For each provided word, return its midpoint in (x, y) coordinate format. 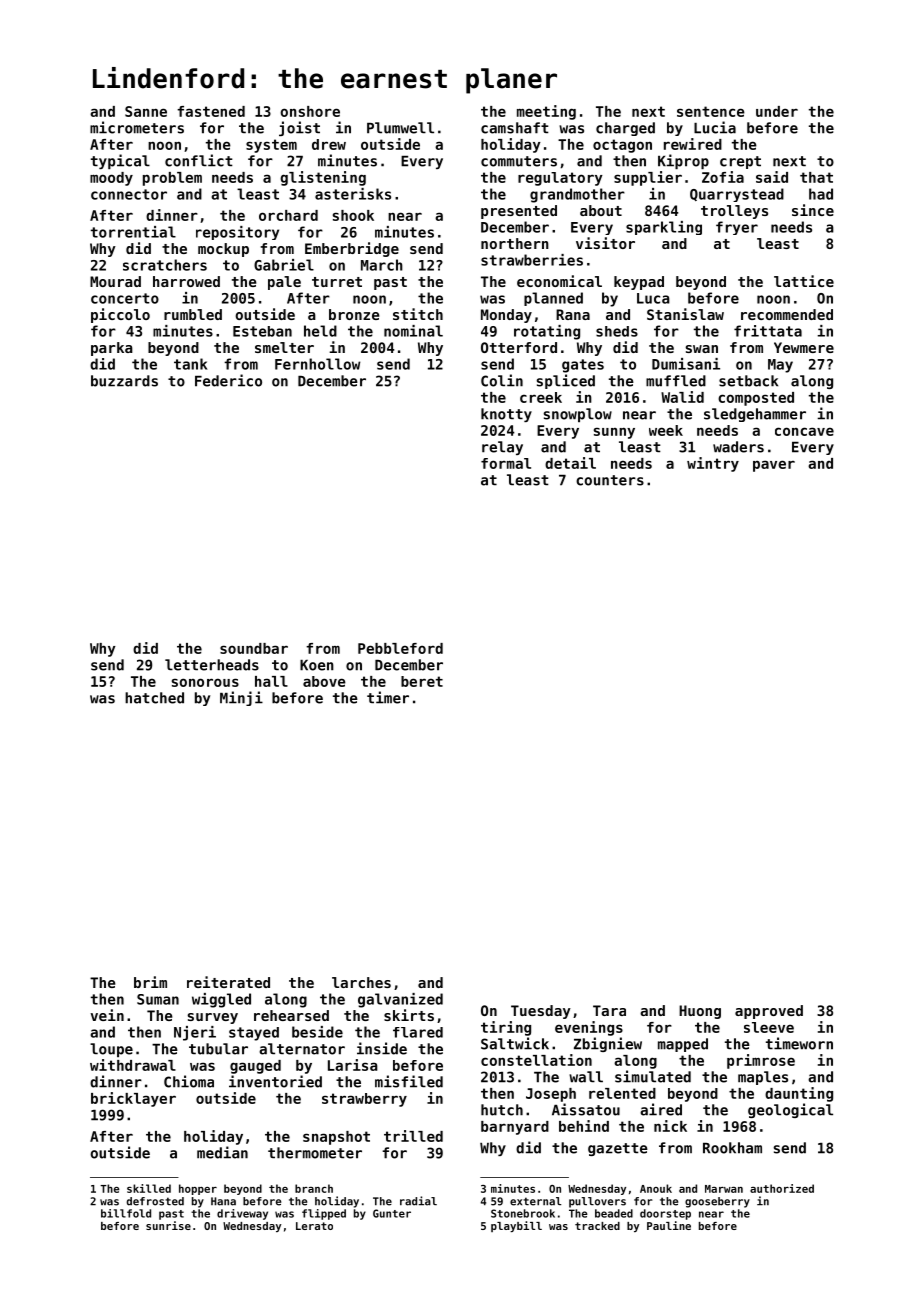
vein (107, 1015)
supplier (648, 178)
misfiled (409, 1081)
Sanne (146, 111)
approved (769, 1012)
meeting (546, 112)
